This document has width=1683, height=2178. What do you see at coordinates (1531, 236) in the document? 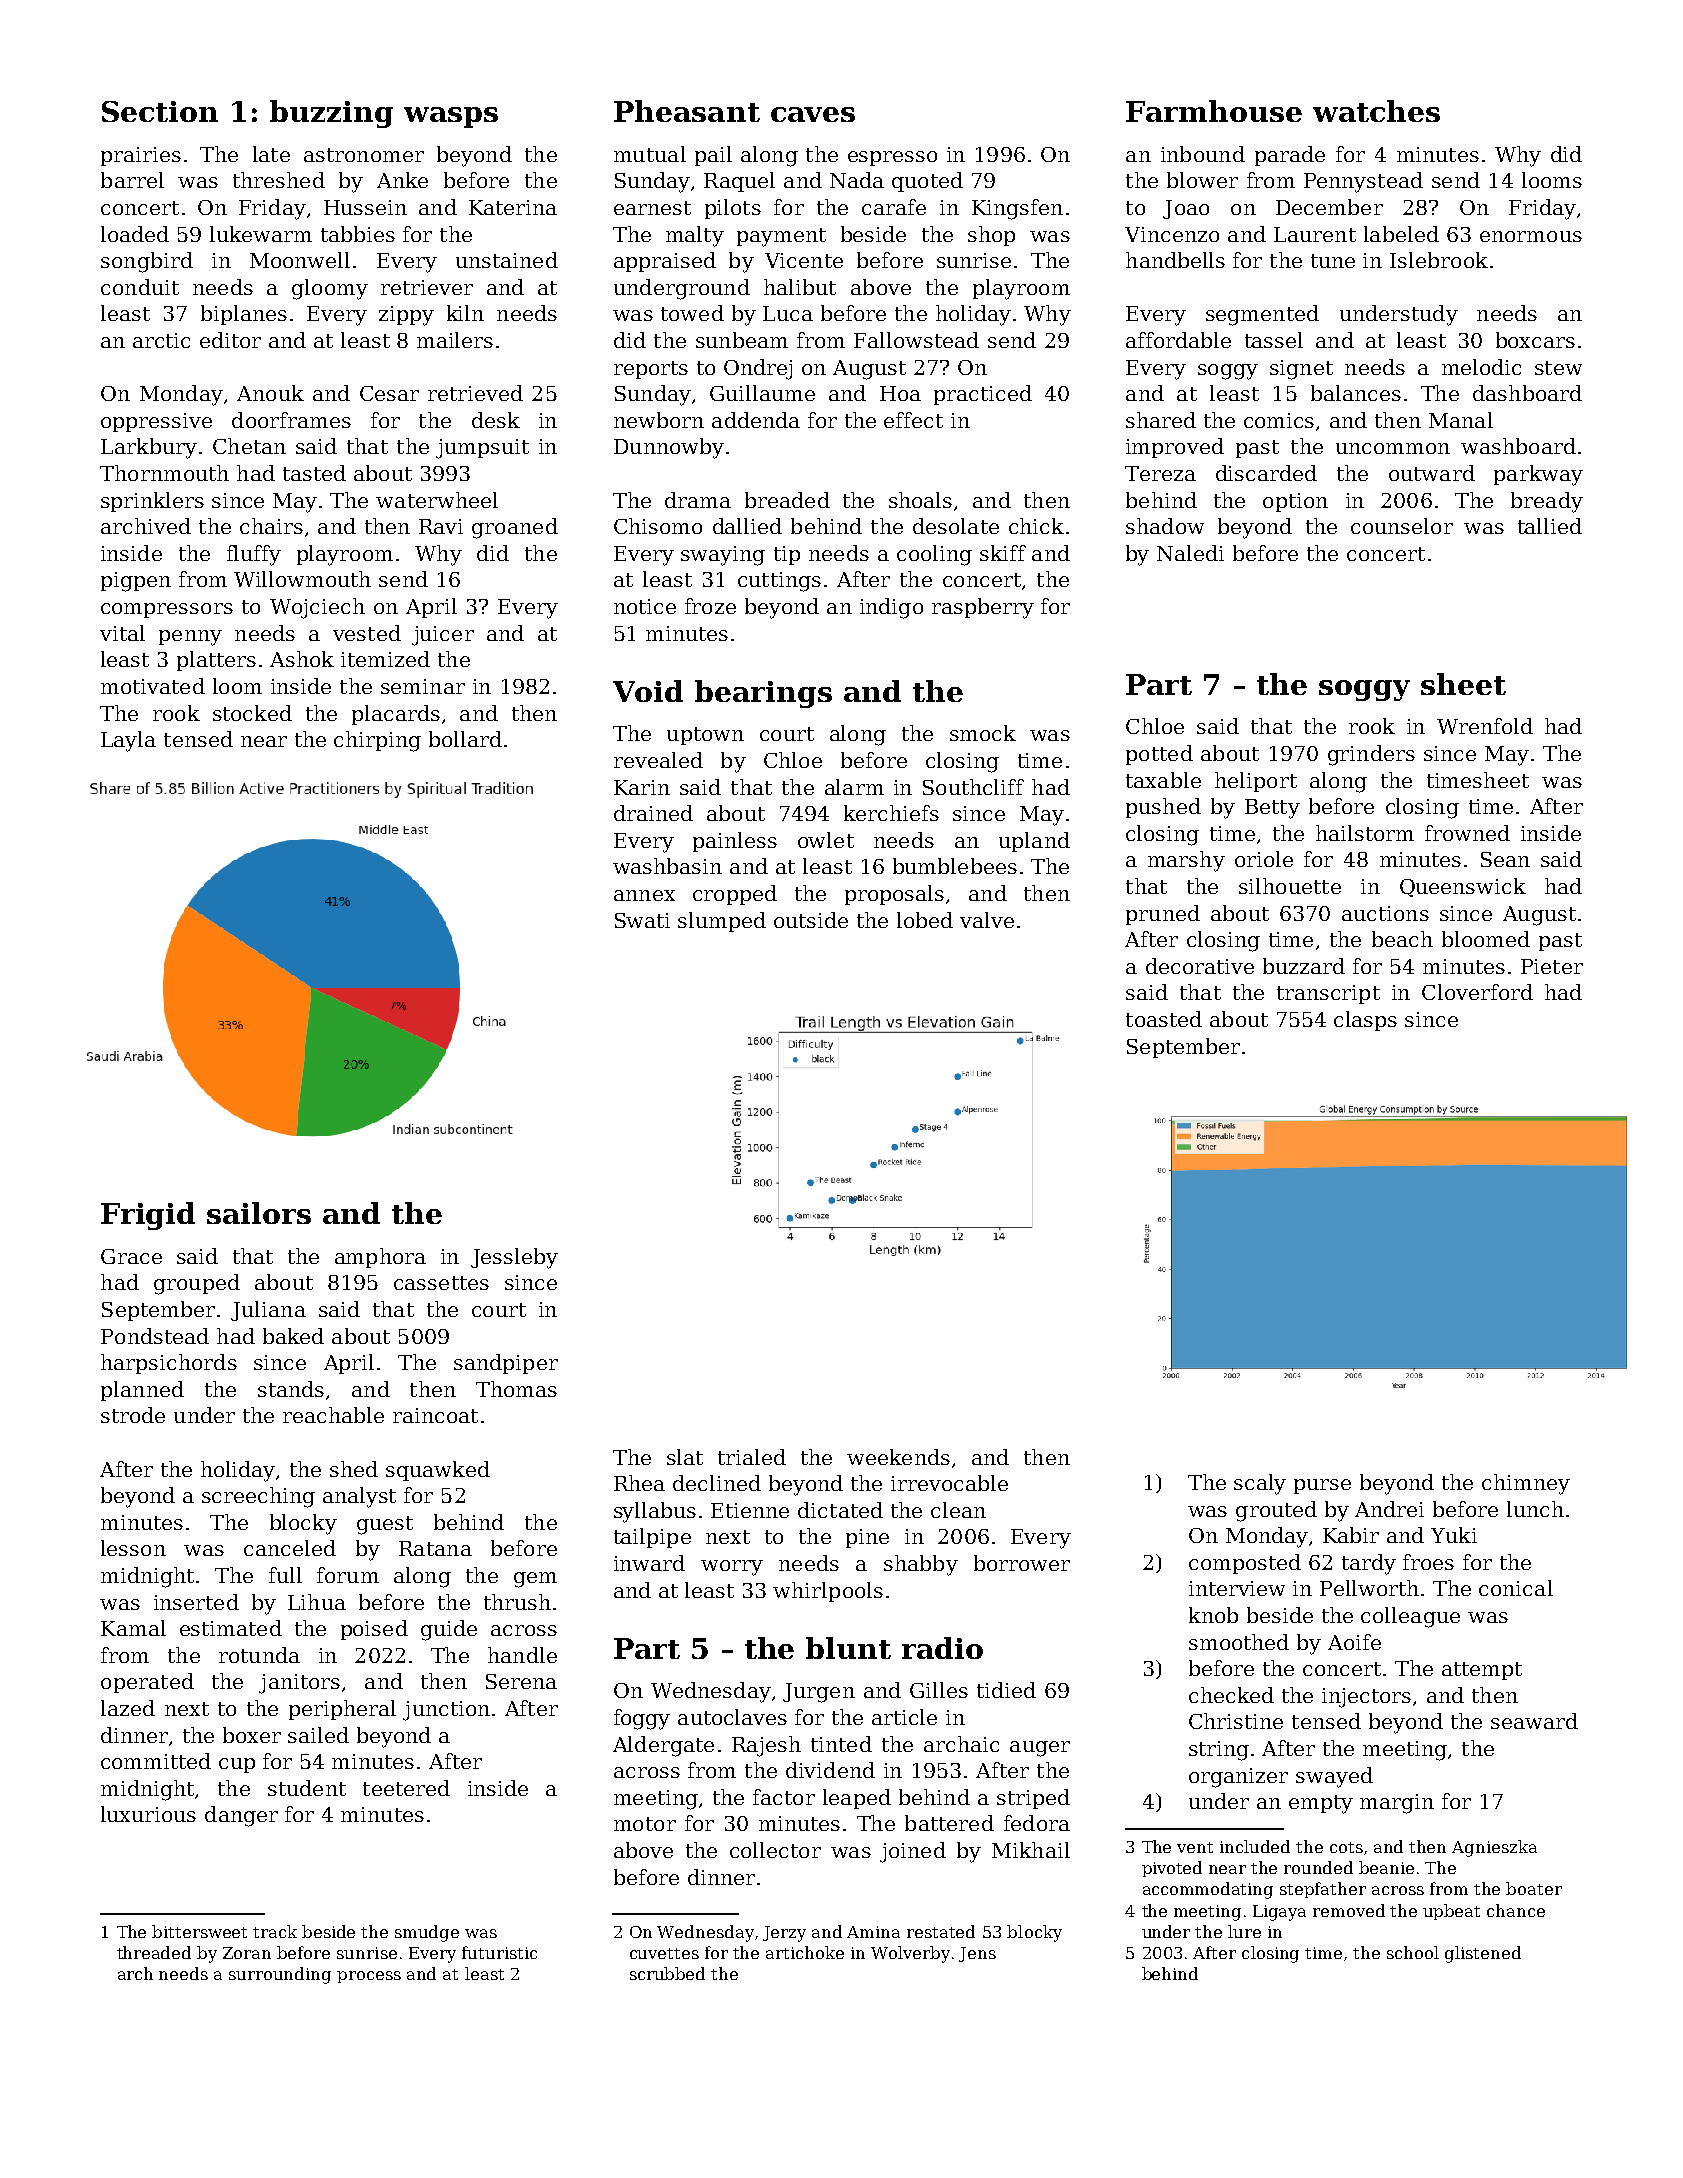
I see `enormous` at bounding box center [1531, 236].
